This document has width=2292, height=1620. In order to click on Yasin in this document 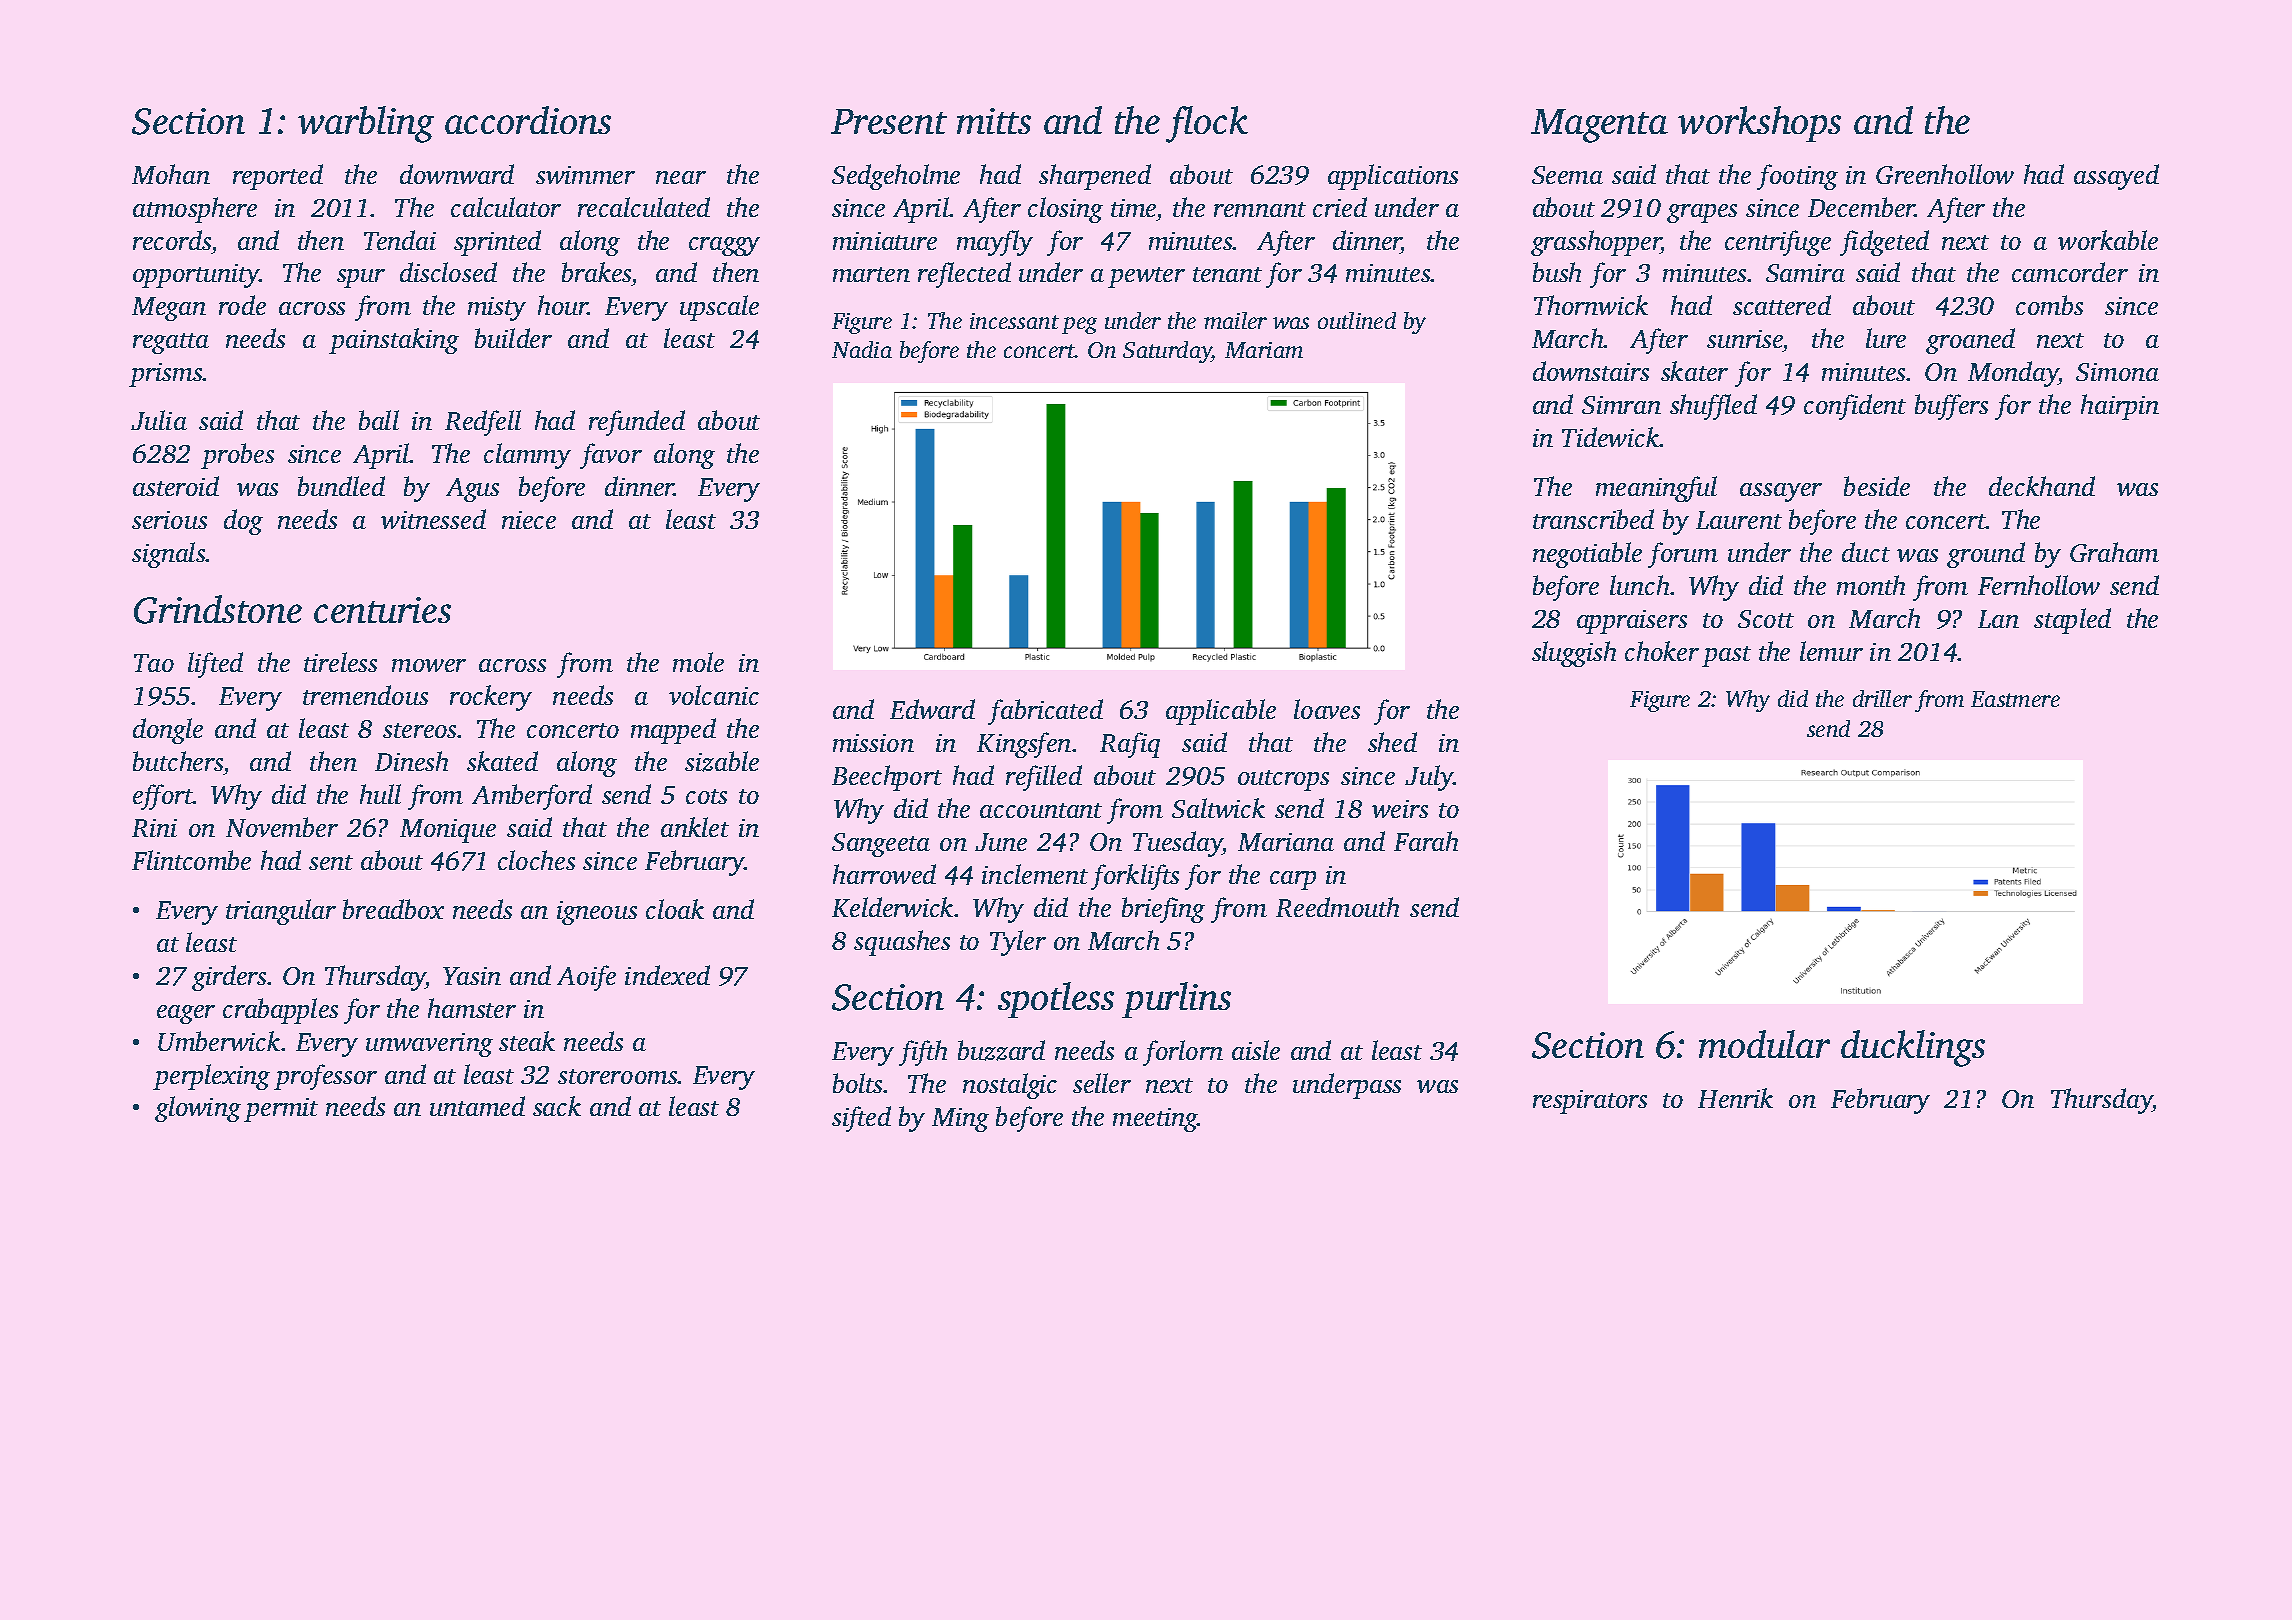, I will do `click(472, 976)`.
